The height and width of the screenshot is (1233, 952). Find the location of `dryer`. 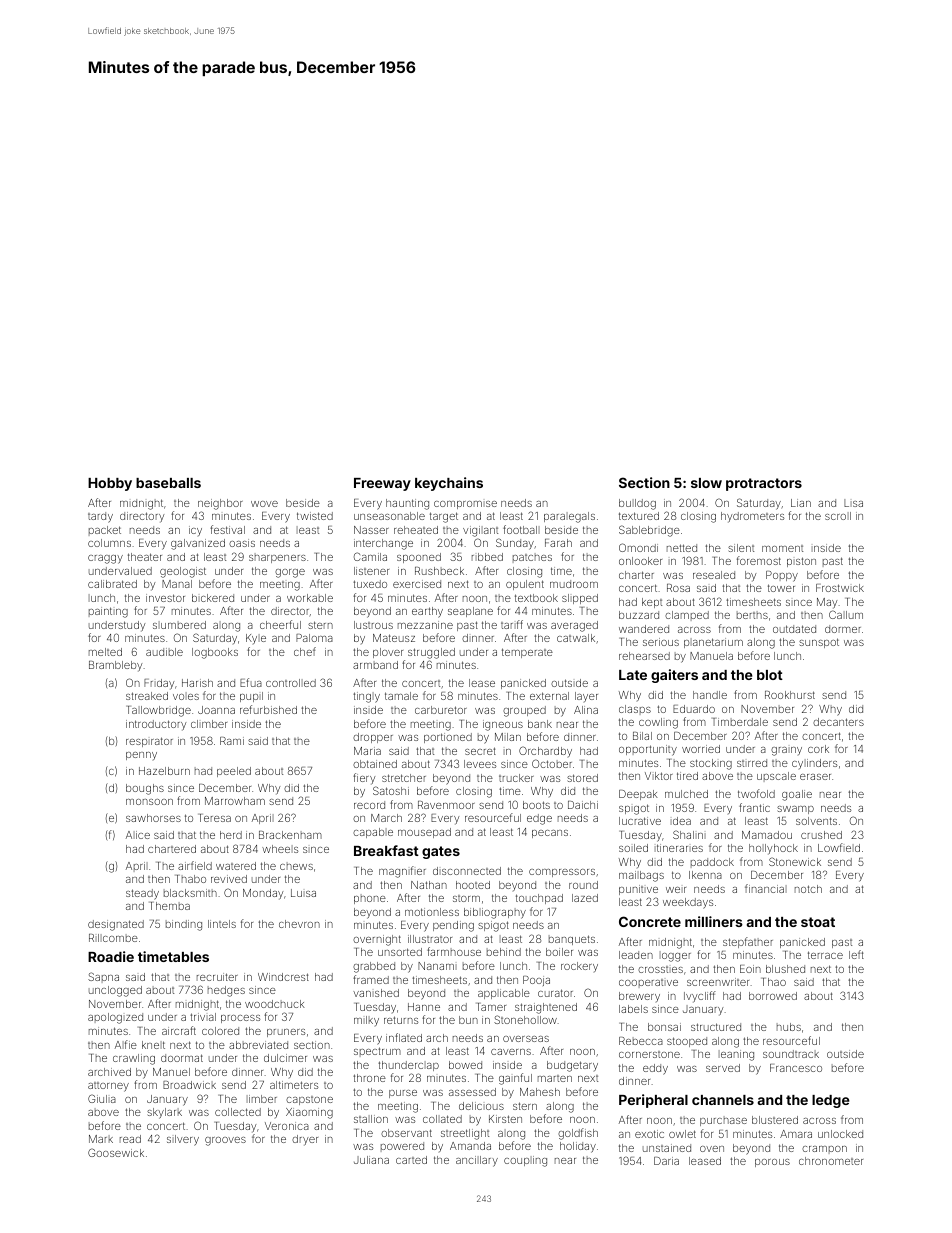

dryer is located at coordinates (305, 1140).
